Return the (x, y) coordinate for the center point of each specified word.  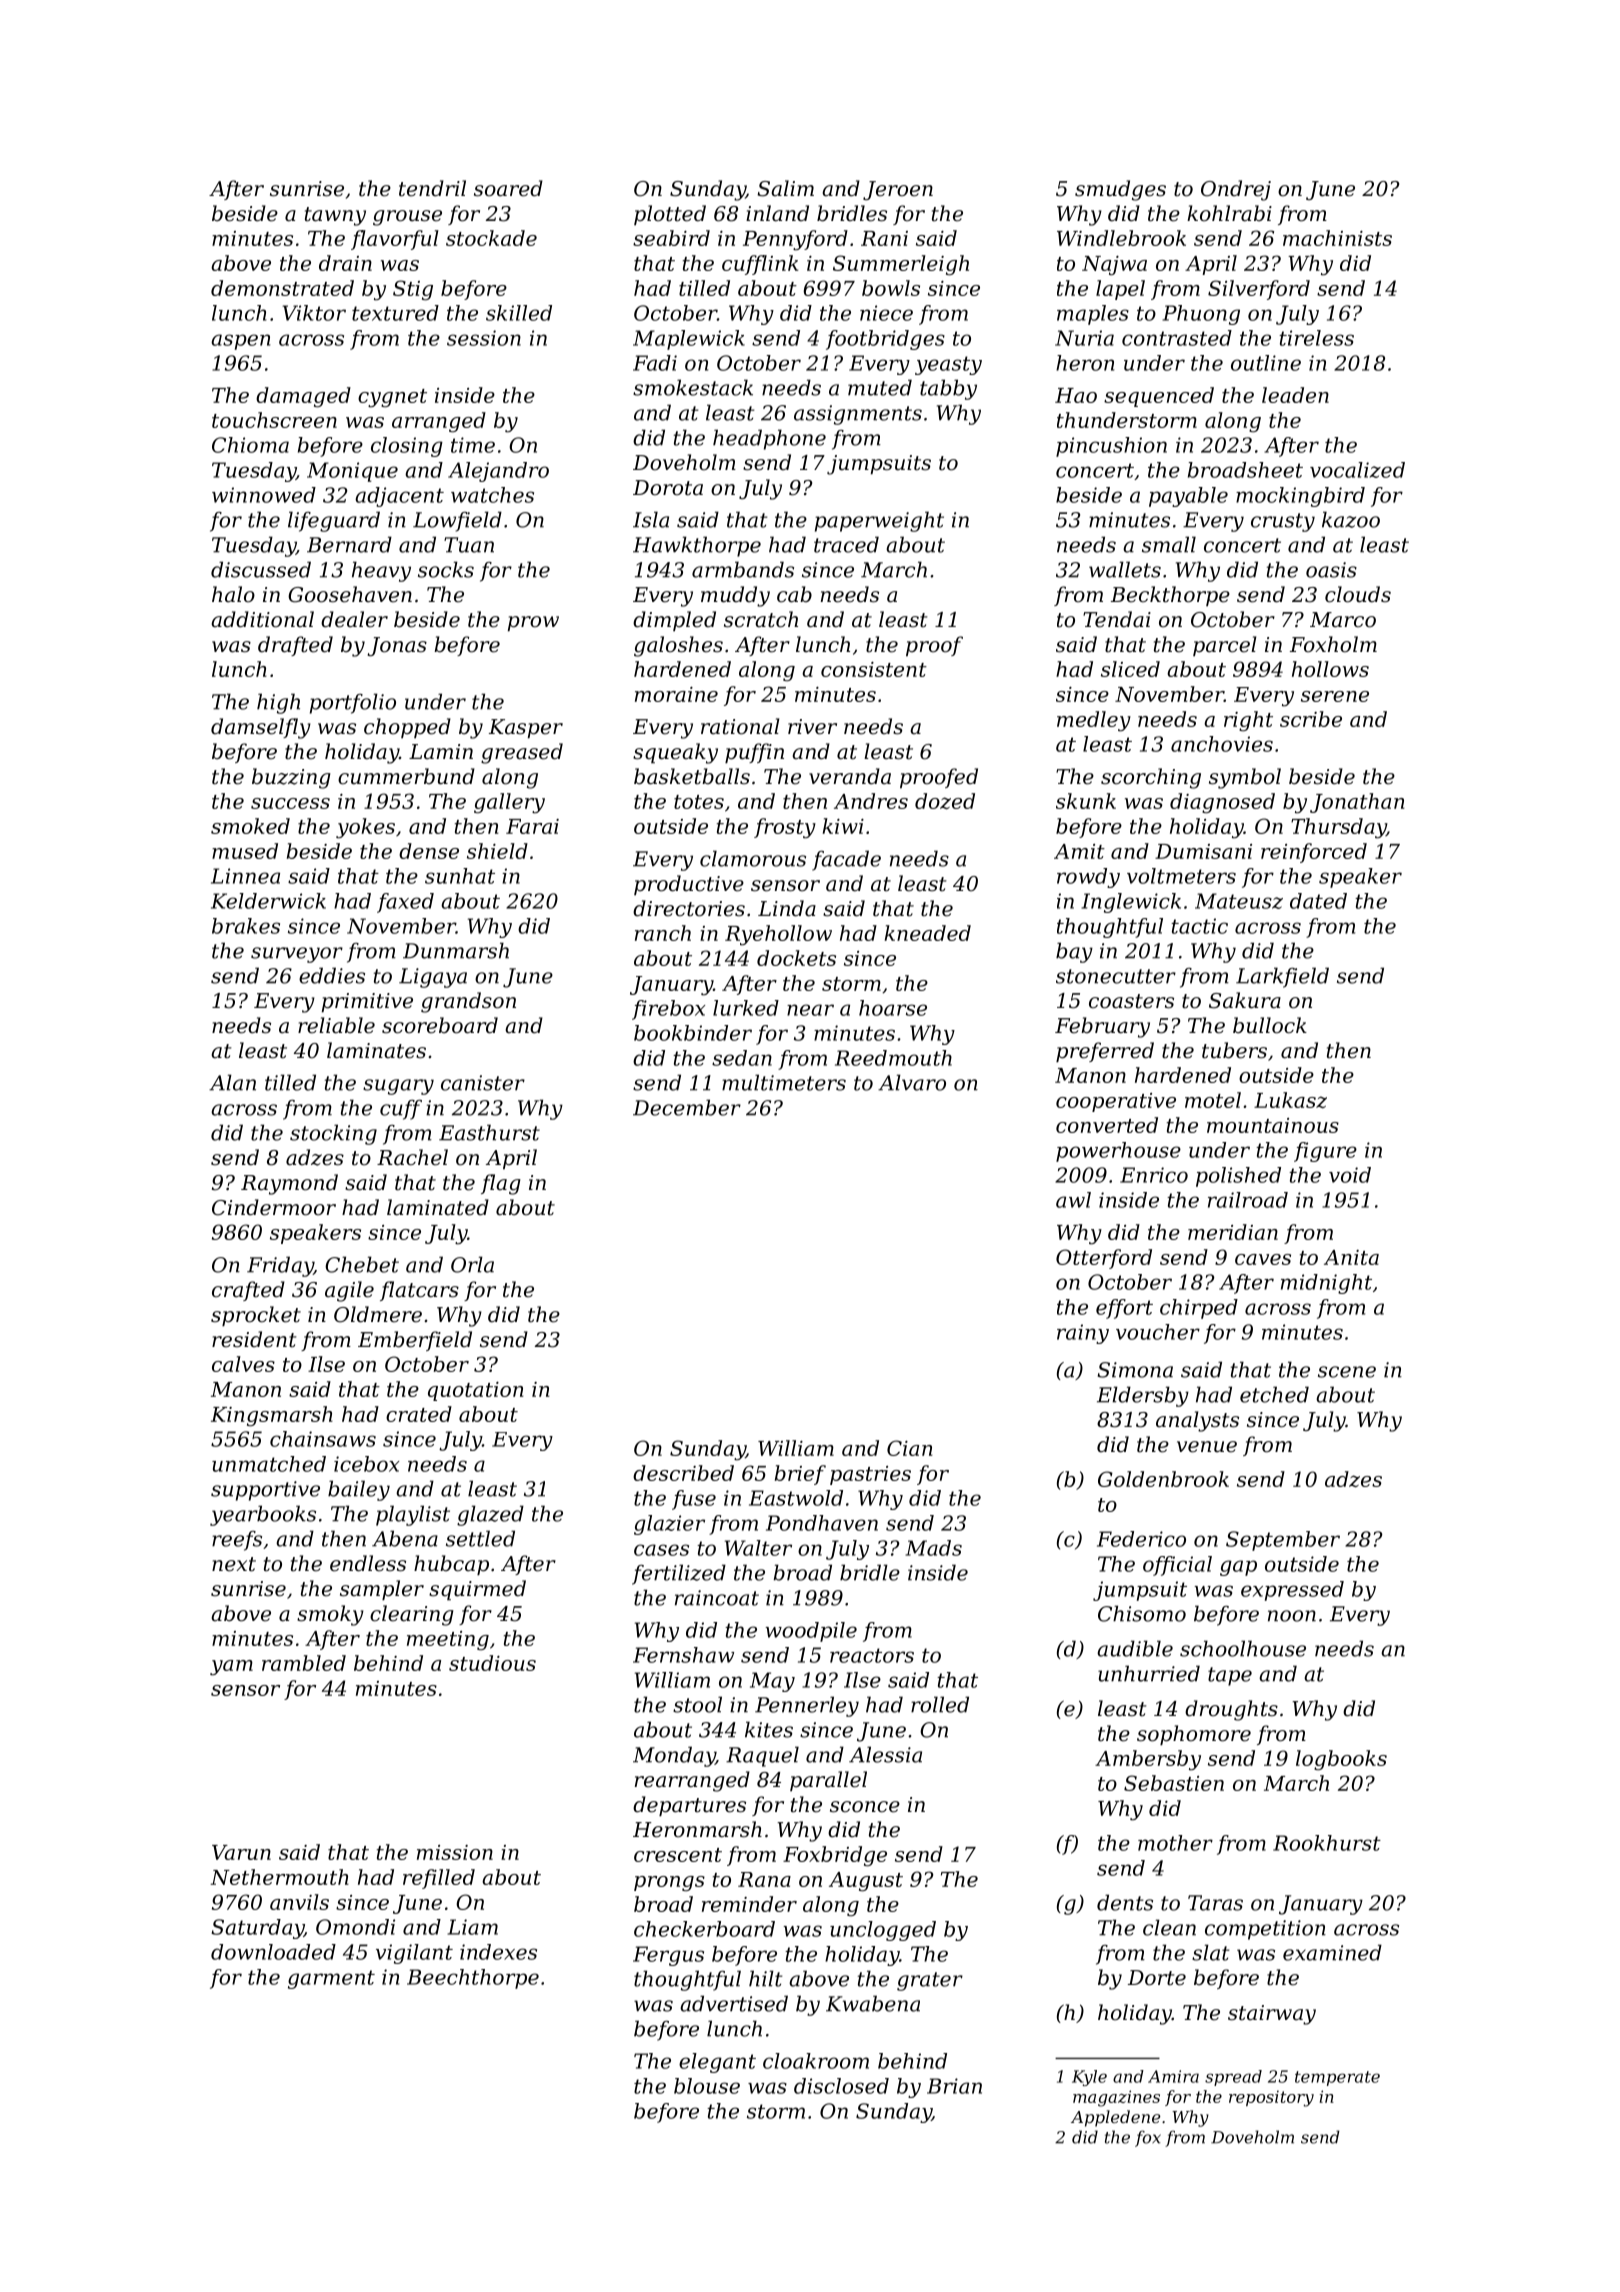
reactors (872, 1655)
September (1283, 1541)
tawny (335, 216)
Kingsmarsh (272, 1416)
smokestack (693, 387)
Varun (241, 1852)
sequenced (1159, 397)
